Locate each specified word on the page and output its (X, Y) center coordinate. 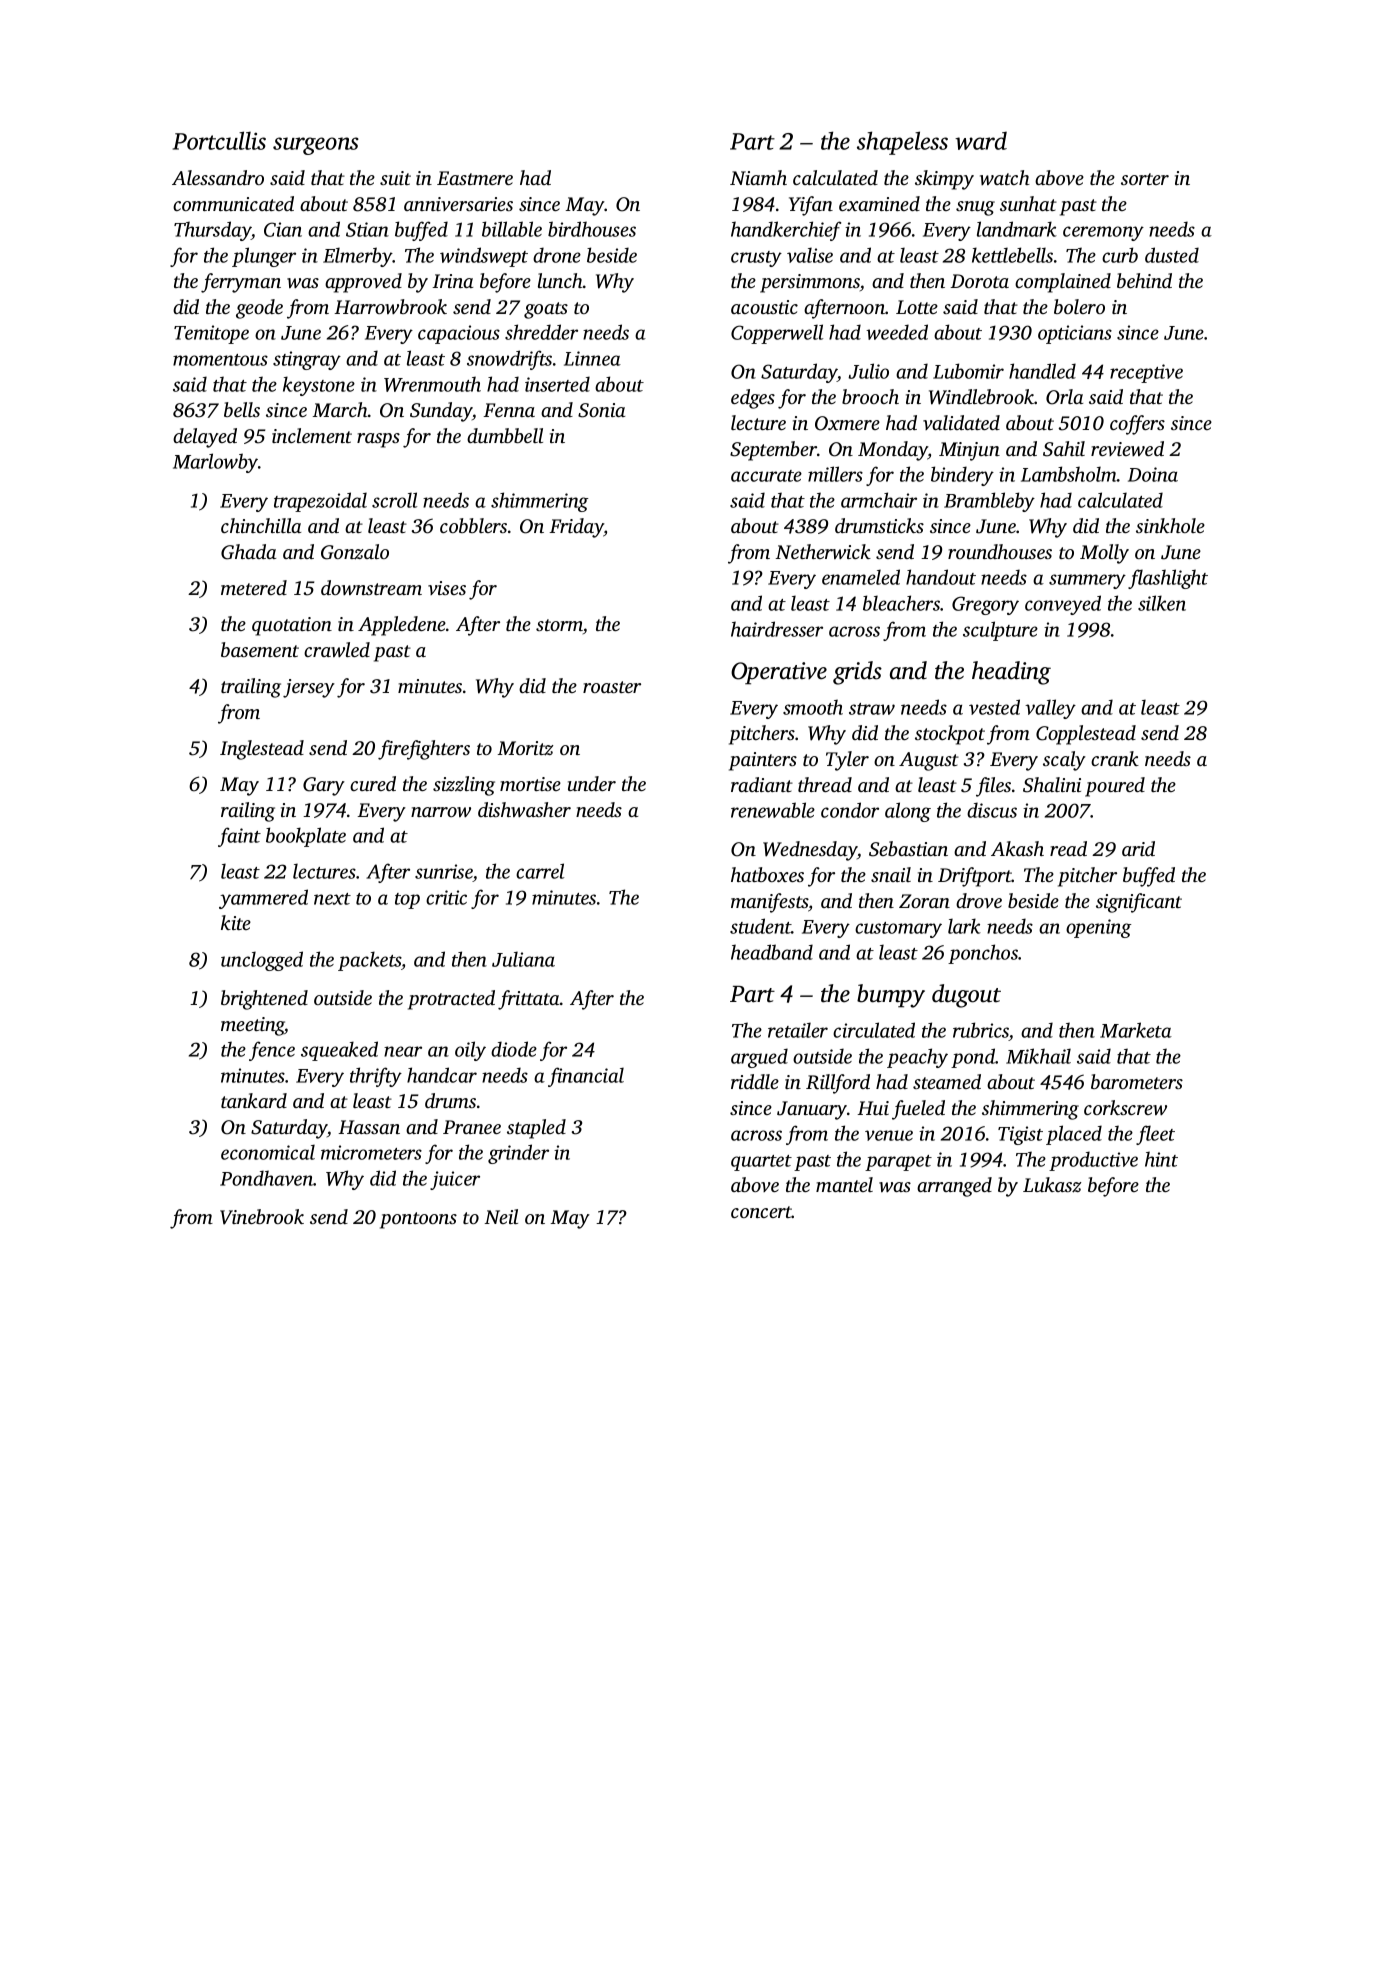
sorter (1145, 179)
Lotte (917, 307)
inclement (312, 435)
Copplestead (1086, 735)
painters (763, 761)
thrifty (376, 1077)
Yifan (811, 206)
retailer (798, 1030)
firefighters (424, 750)
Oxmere (847, 423)
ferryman (241, 283)
